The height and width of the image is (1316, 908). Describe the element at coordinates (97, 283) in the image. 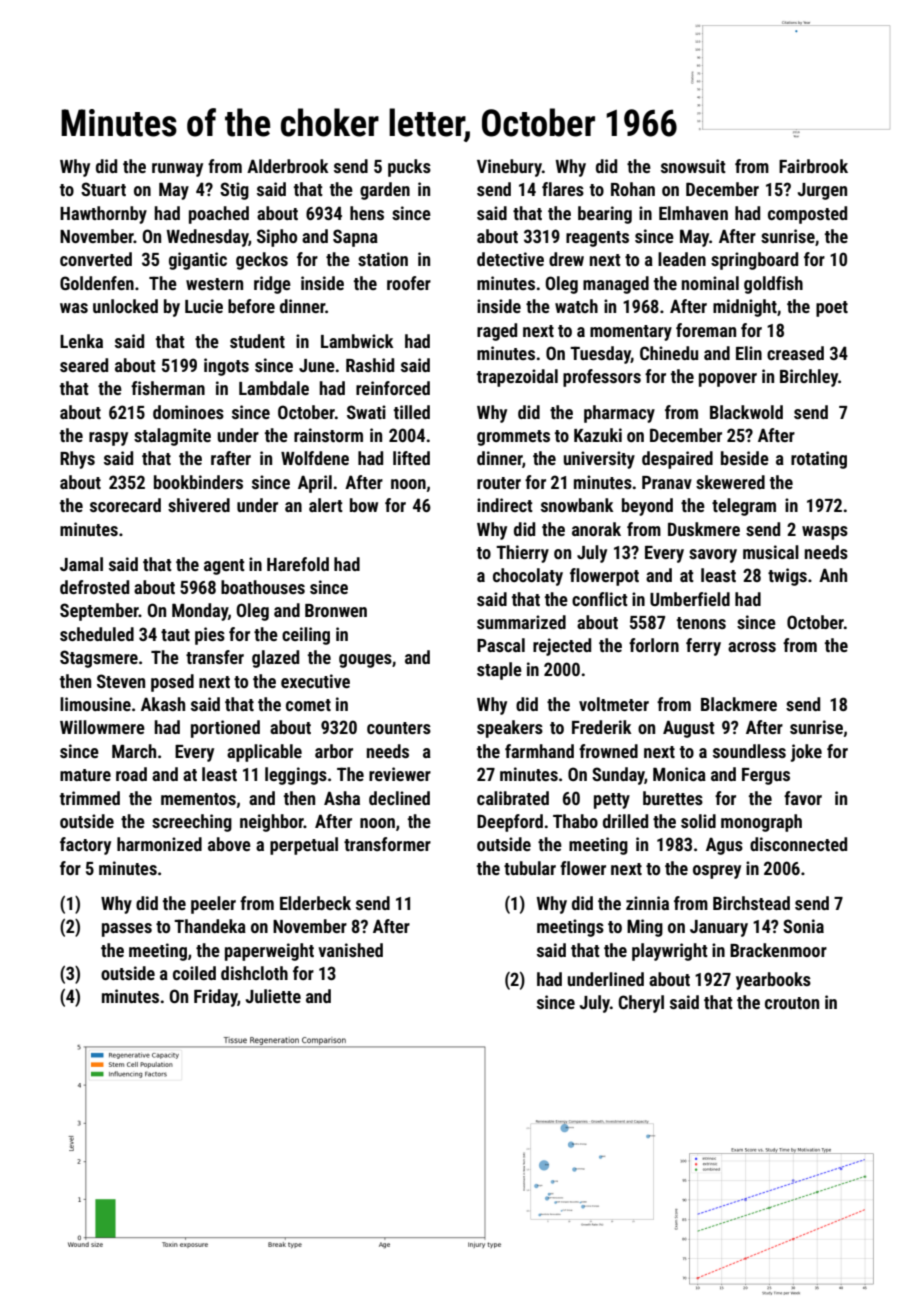

I see `Goldenfen` at that location.
